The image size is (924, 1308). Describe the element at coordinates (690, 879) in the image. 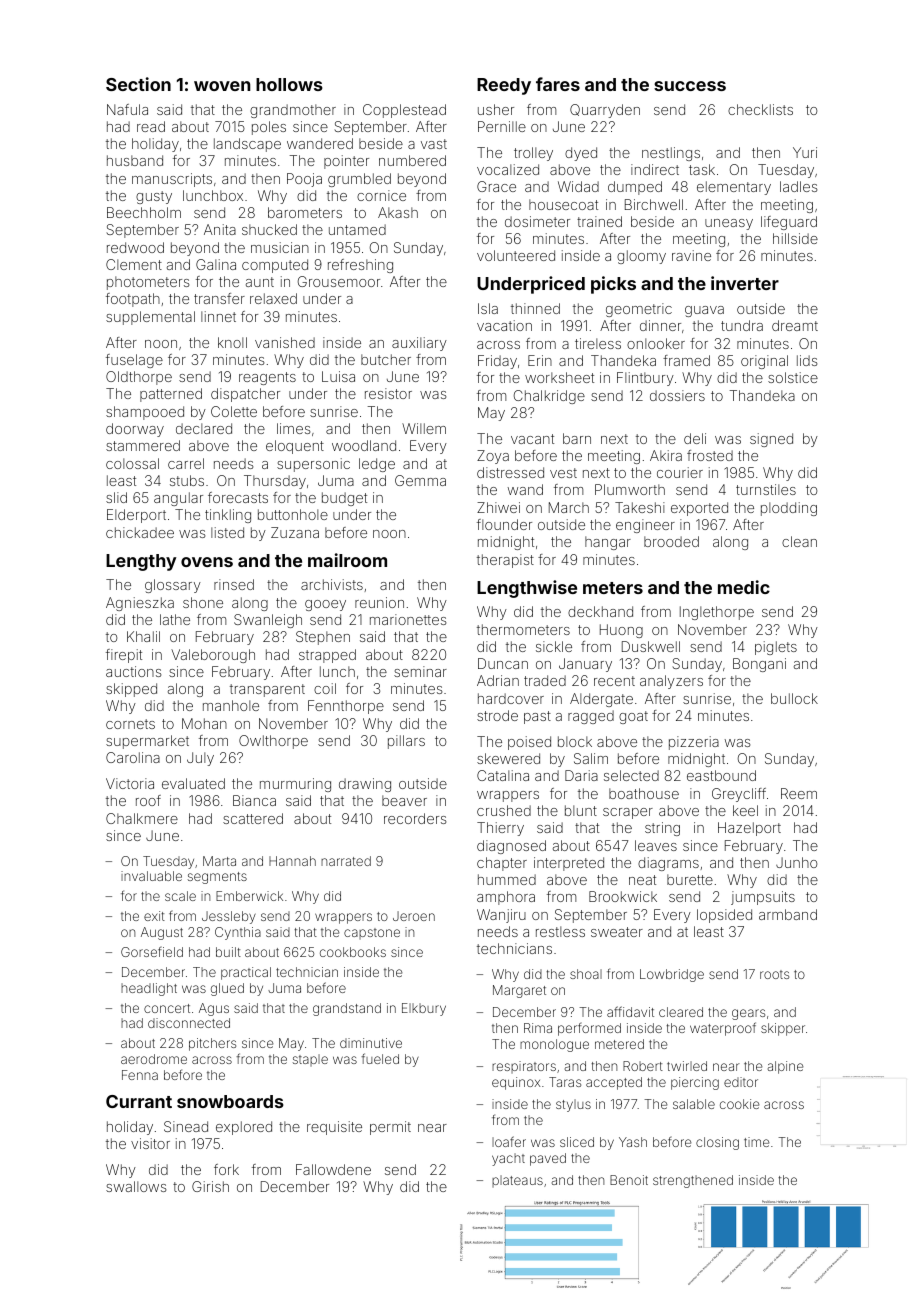

I see `burette` at that location.
